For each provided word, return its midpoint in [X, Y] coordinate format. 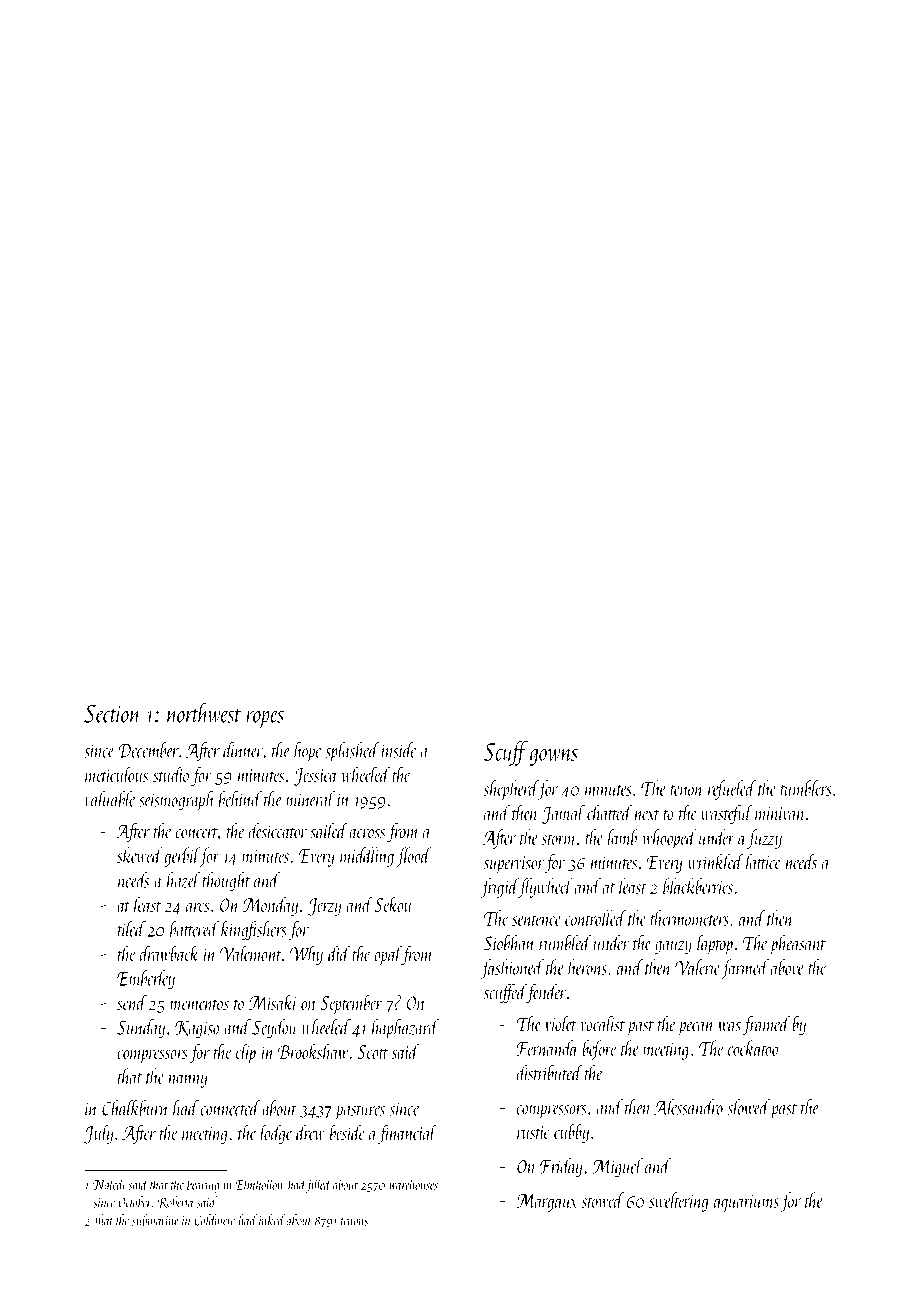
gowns [553, 757]
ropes [265, 719]
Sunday [141, 1029]
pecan [696, 1029]
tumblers [806, 788]
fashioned [512, 969]
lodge [276, 1134]
